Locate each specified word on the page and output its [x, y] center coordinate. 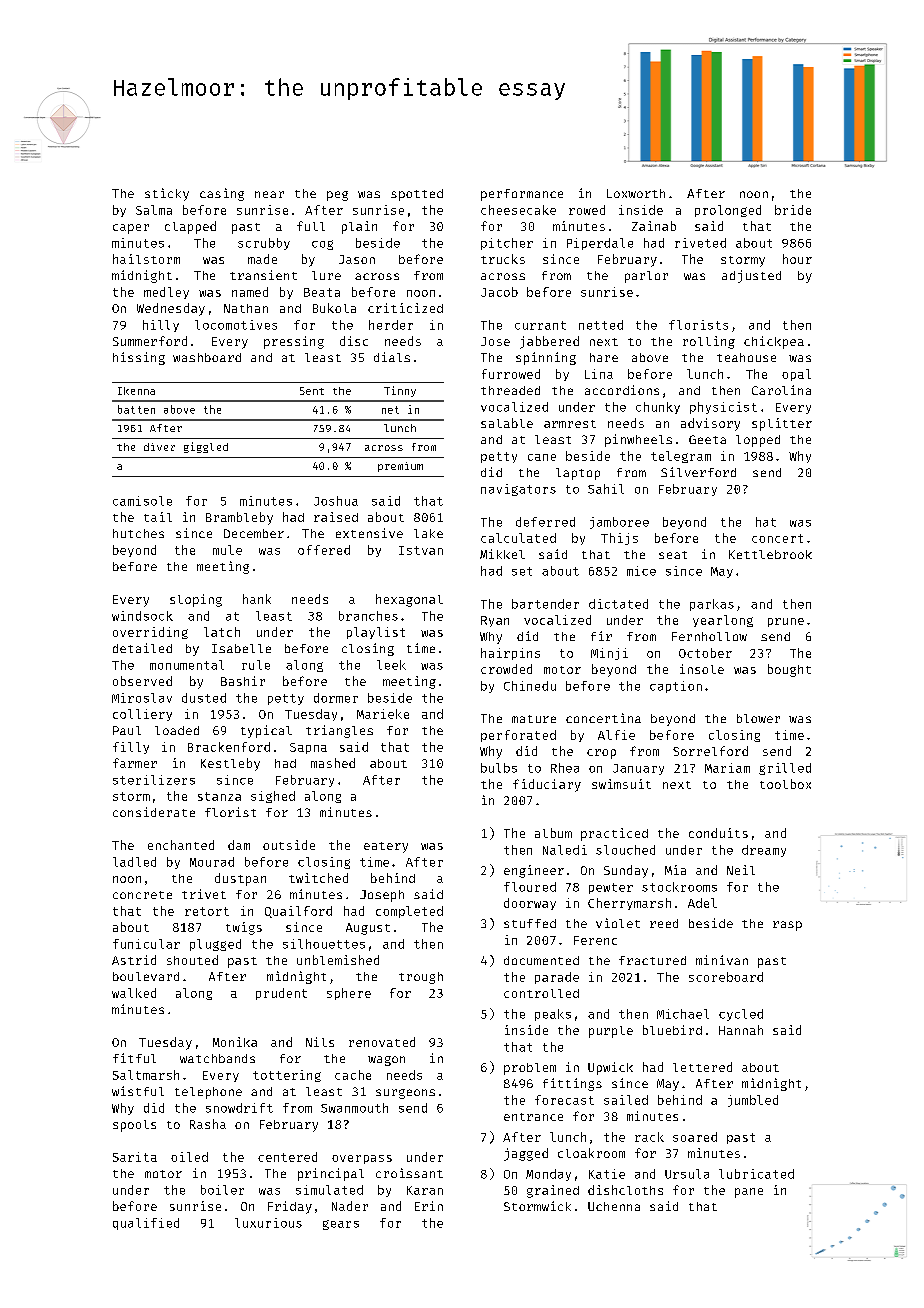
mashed [333, 763]
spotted [417, 195]
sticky [167, 194]
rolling [709, 342]
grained [553, 1191]
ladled [134, 862]
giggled [206, 447]
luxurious [268, 1223]
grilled [785, 769]
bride [793, 210]
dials [392, 357]
